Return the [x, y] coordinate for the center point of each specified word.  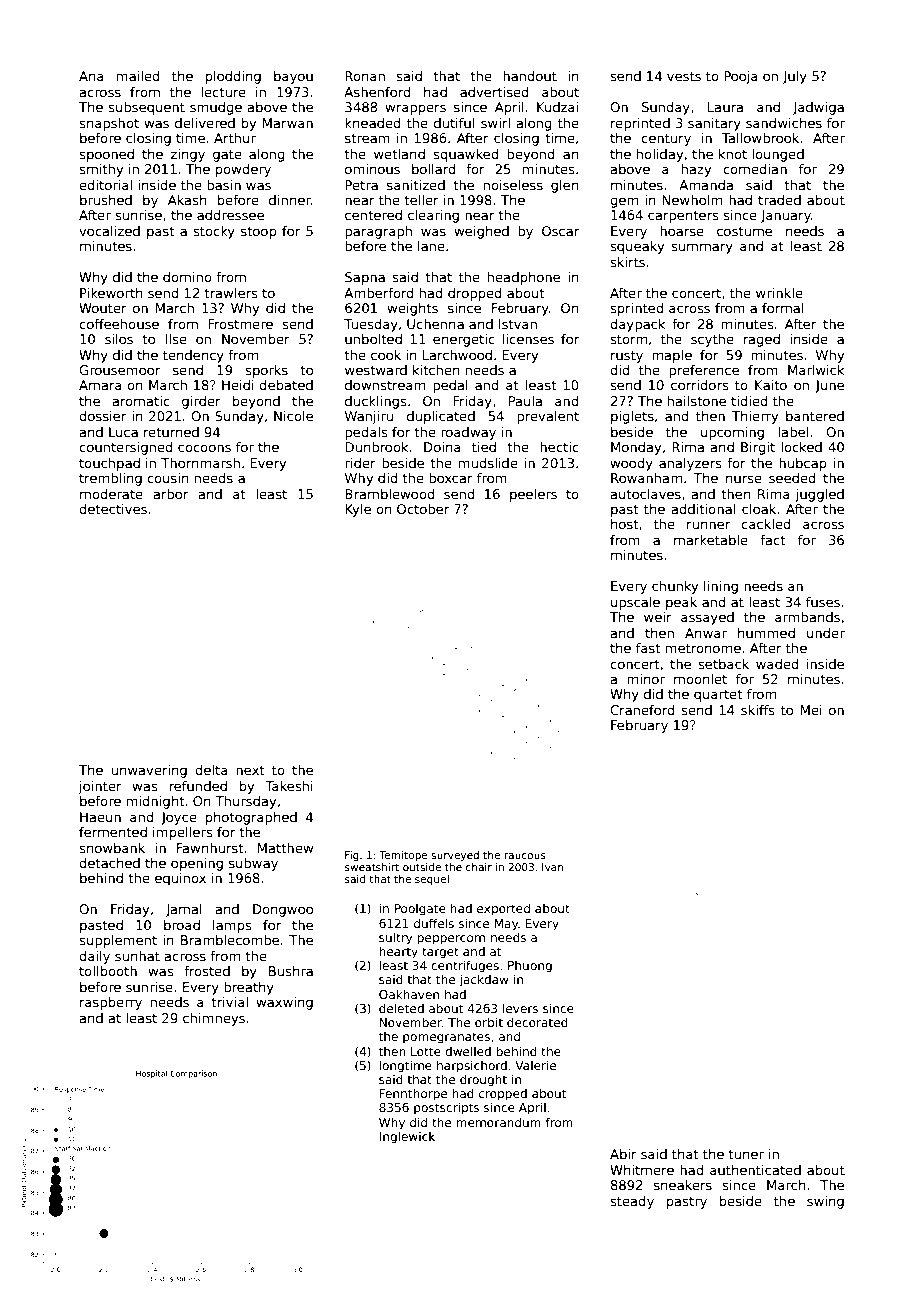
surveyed [455, 856]
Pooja [741, 77]
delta [211, 770]
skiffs [757, 710]
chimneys [214, 1019]
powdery [243, 170]
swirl [495, 123]
